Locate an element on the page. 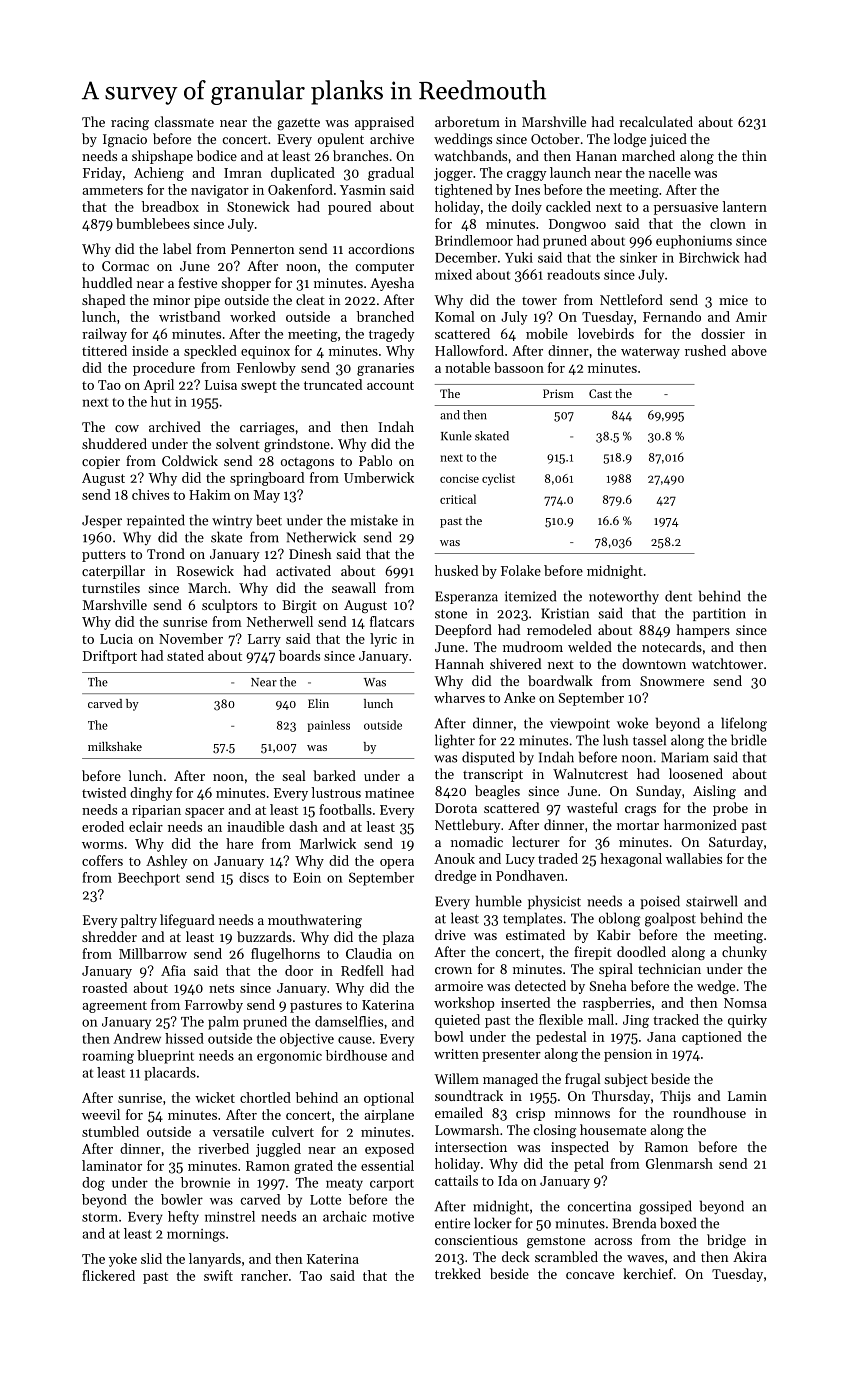 This image has height=1400, width=849. placards is located at coordinates (170, 1074).
